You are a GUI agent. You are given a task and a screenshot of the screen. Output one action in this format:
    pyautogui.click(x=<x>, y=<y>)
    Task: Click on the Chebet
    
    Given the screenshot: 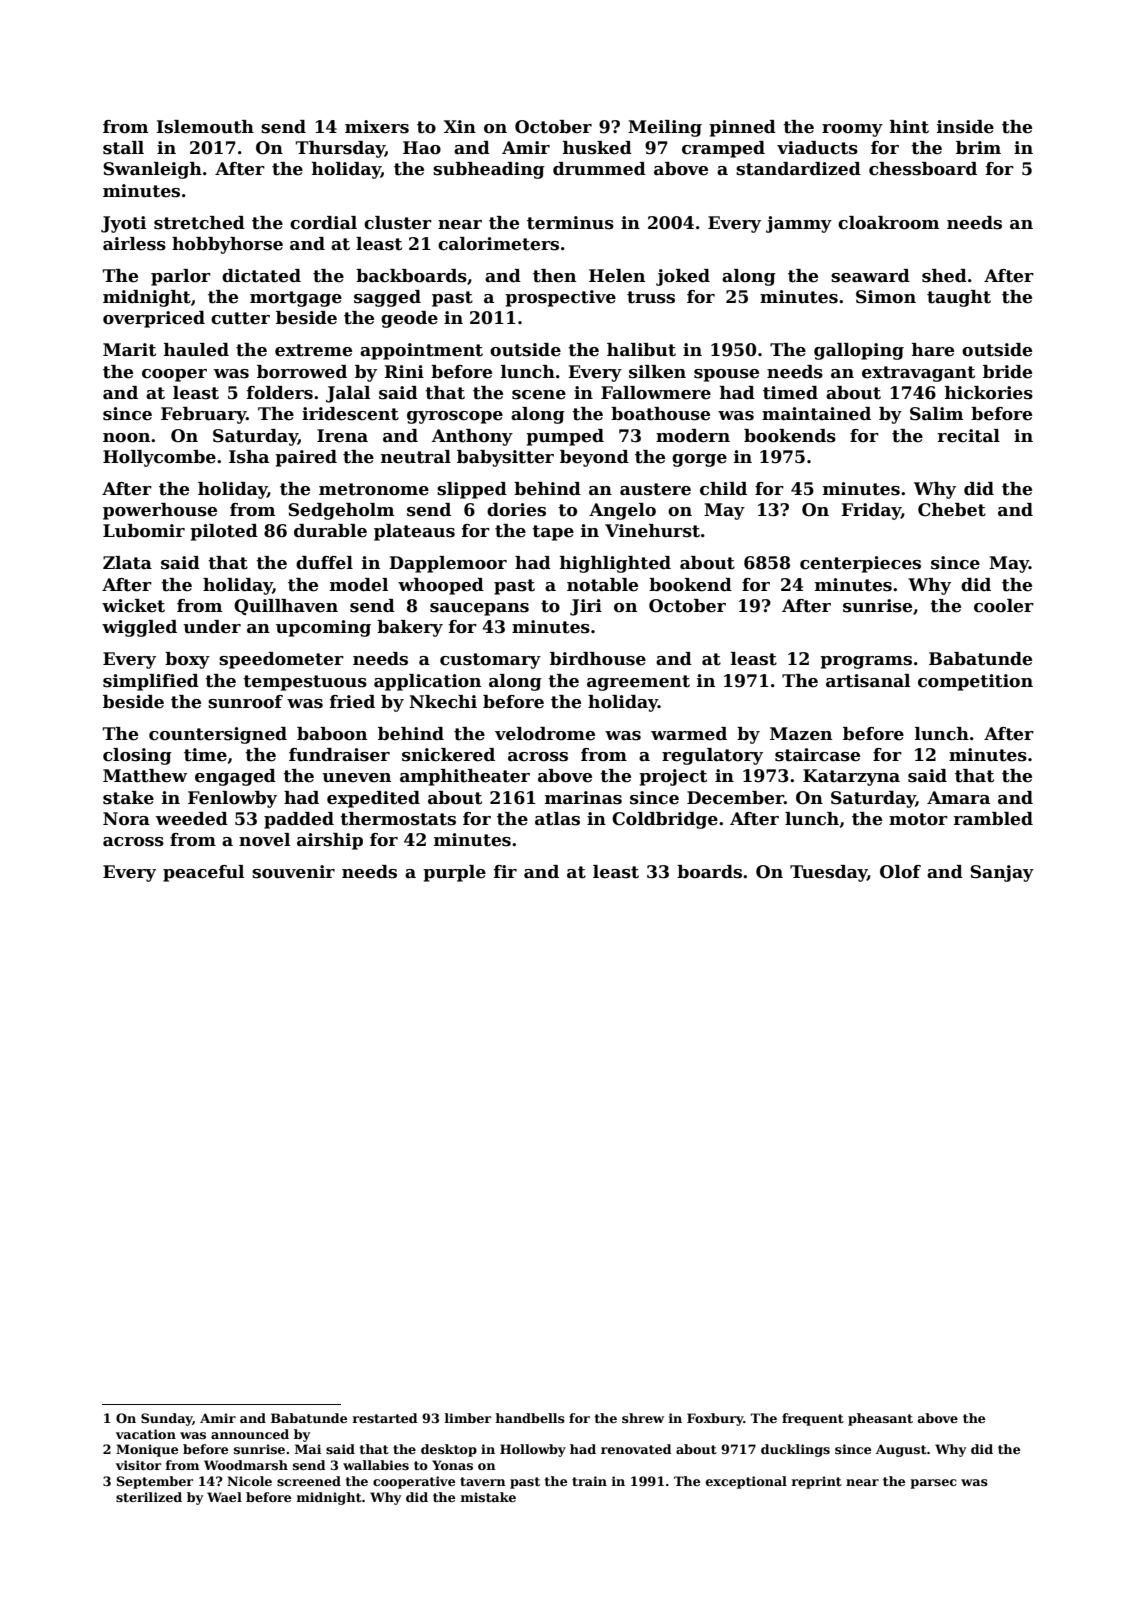 What is the action you would take?
    pyautogui.click(x=952, y=510)
